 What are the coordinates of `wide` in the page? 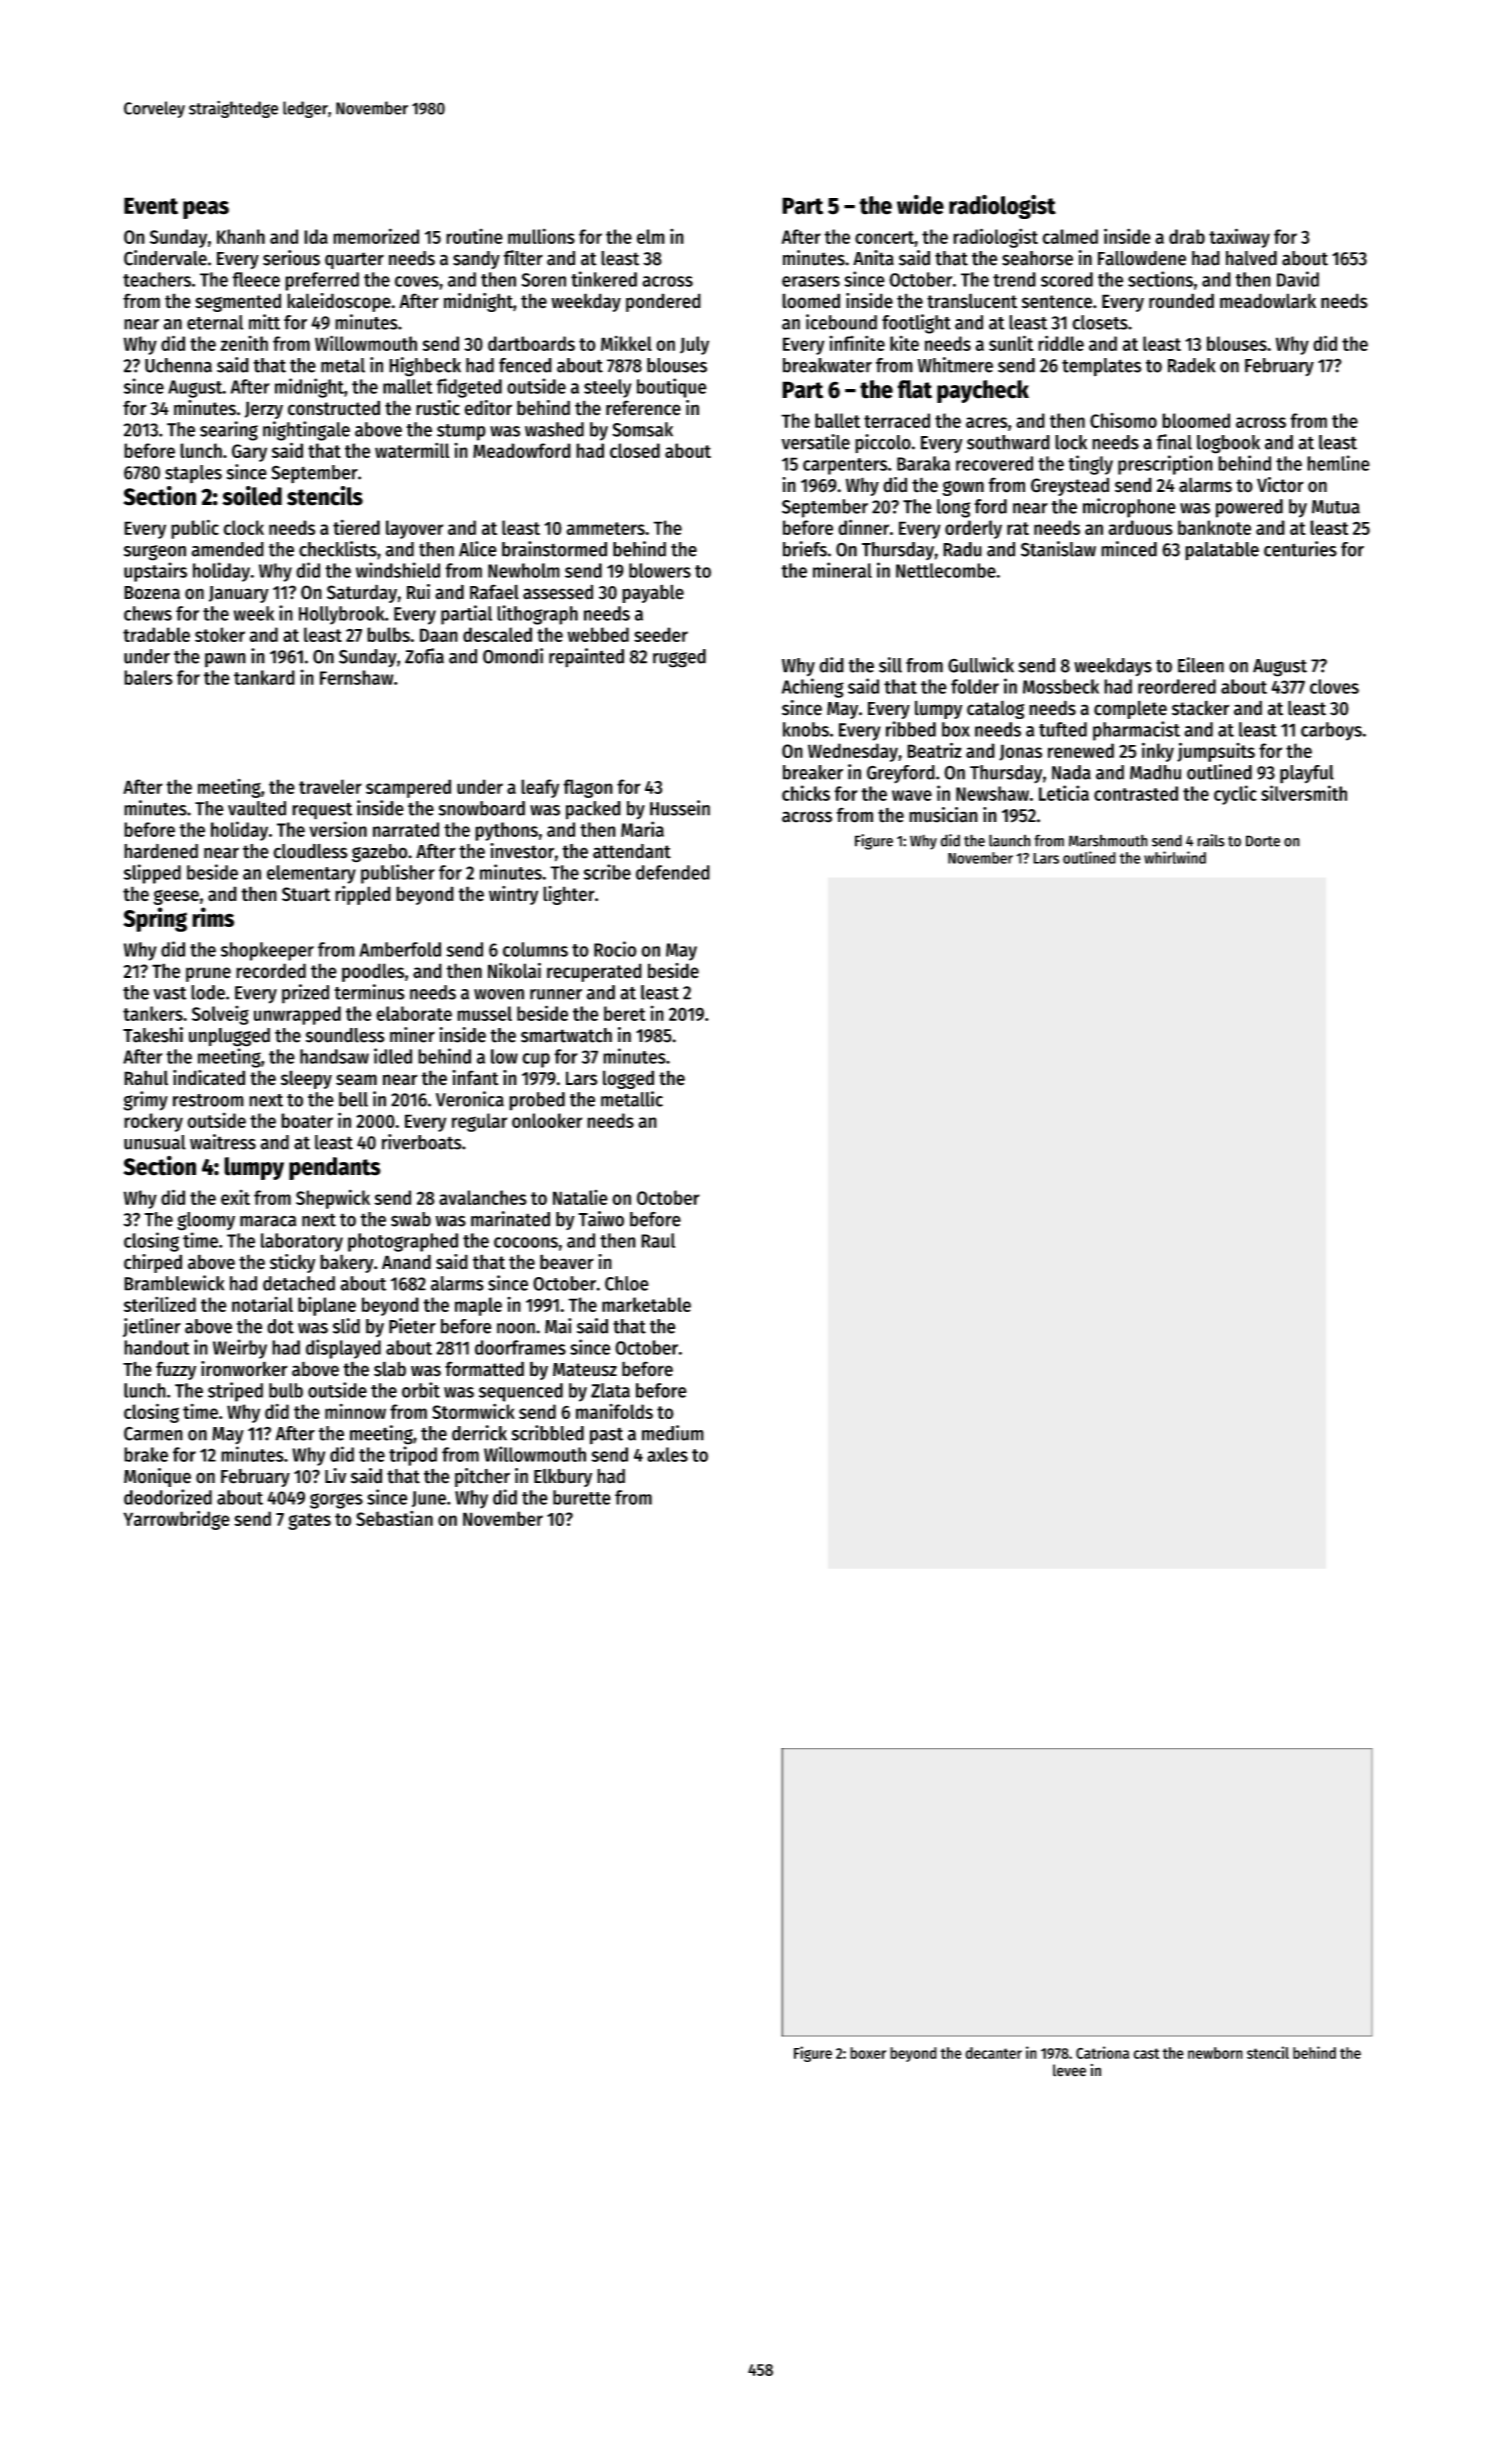 It's located at (920, 205).
